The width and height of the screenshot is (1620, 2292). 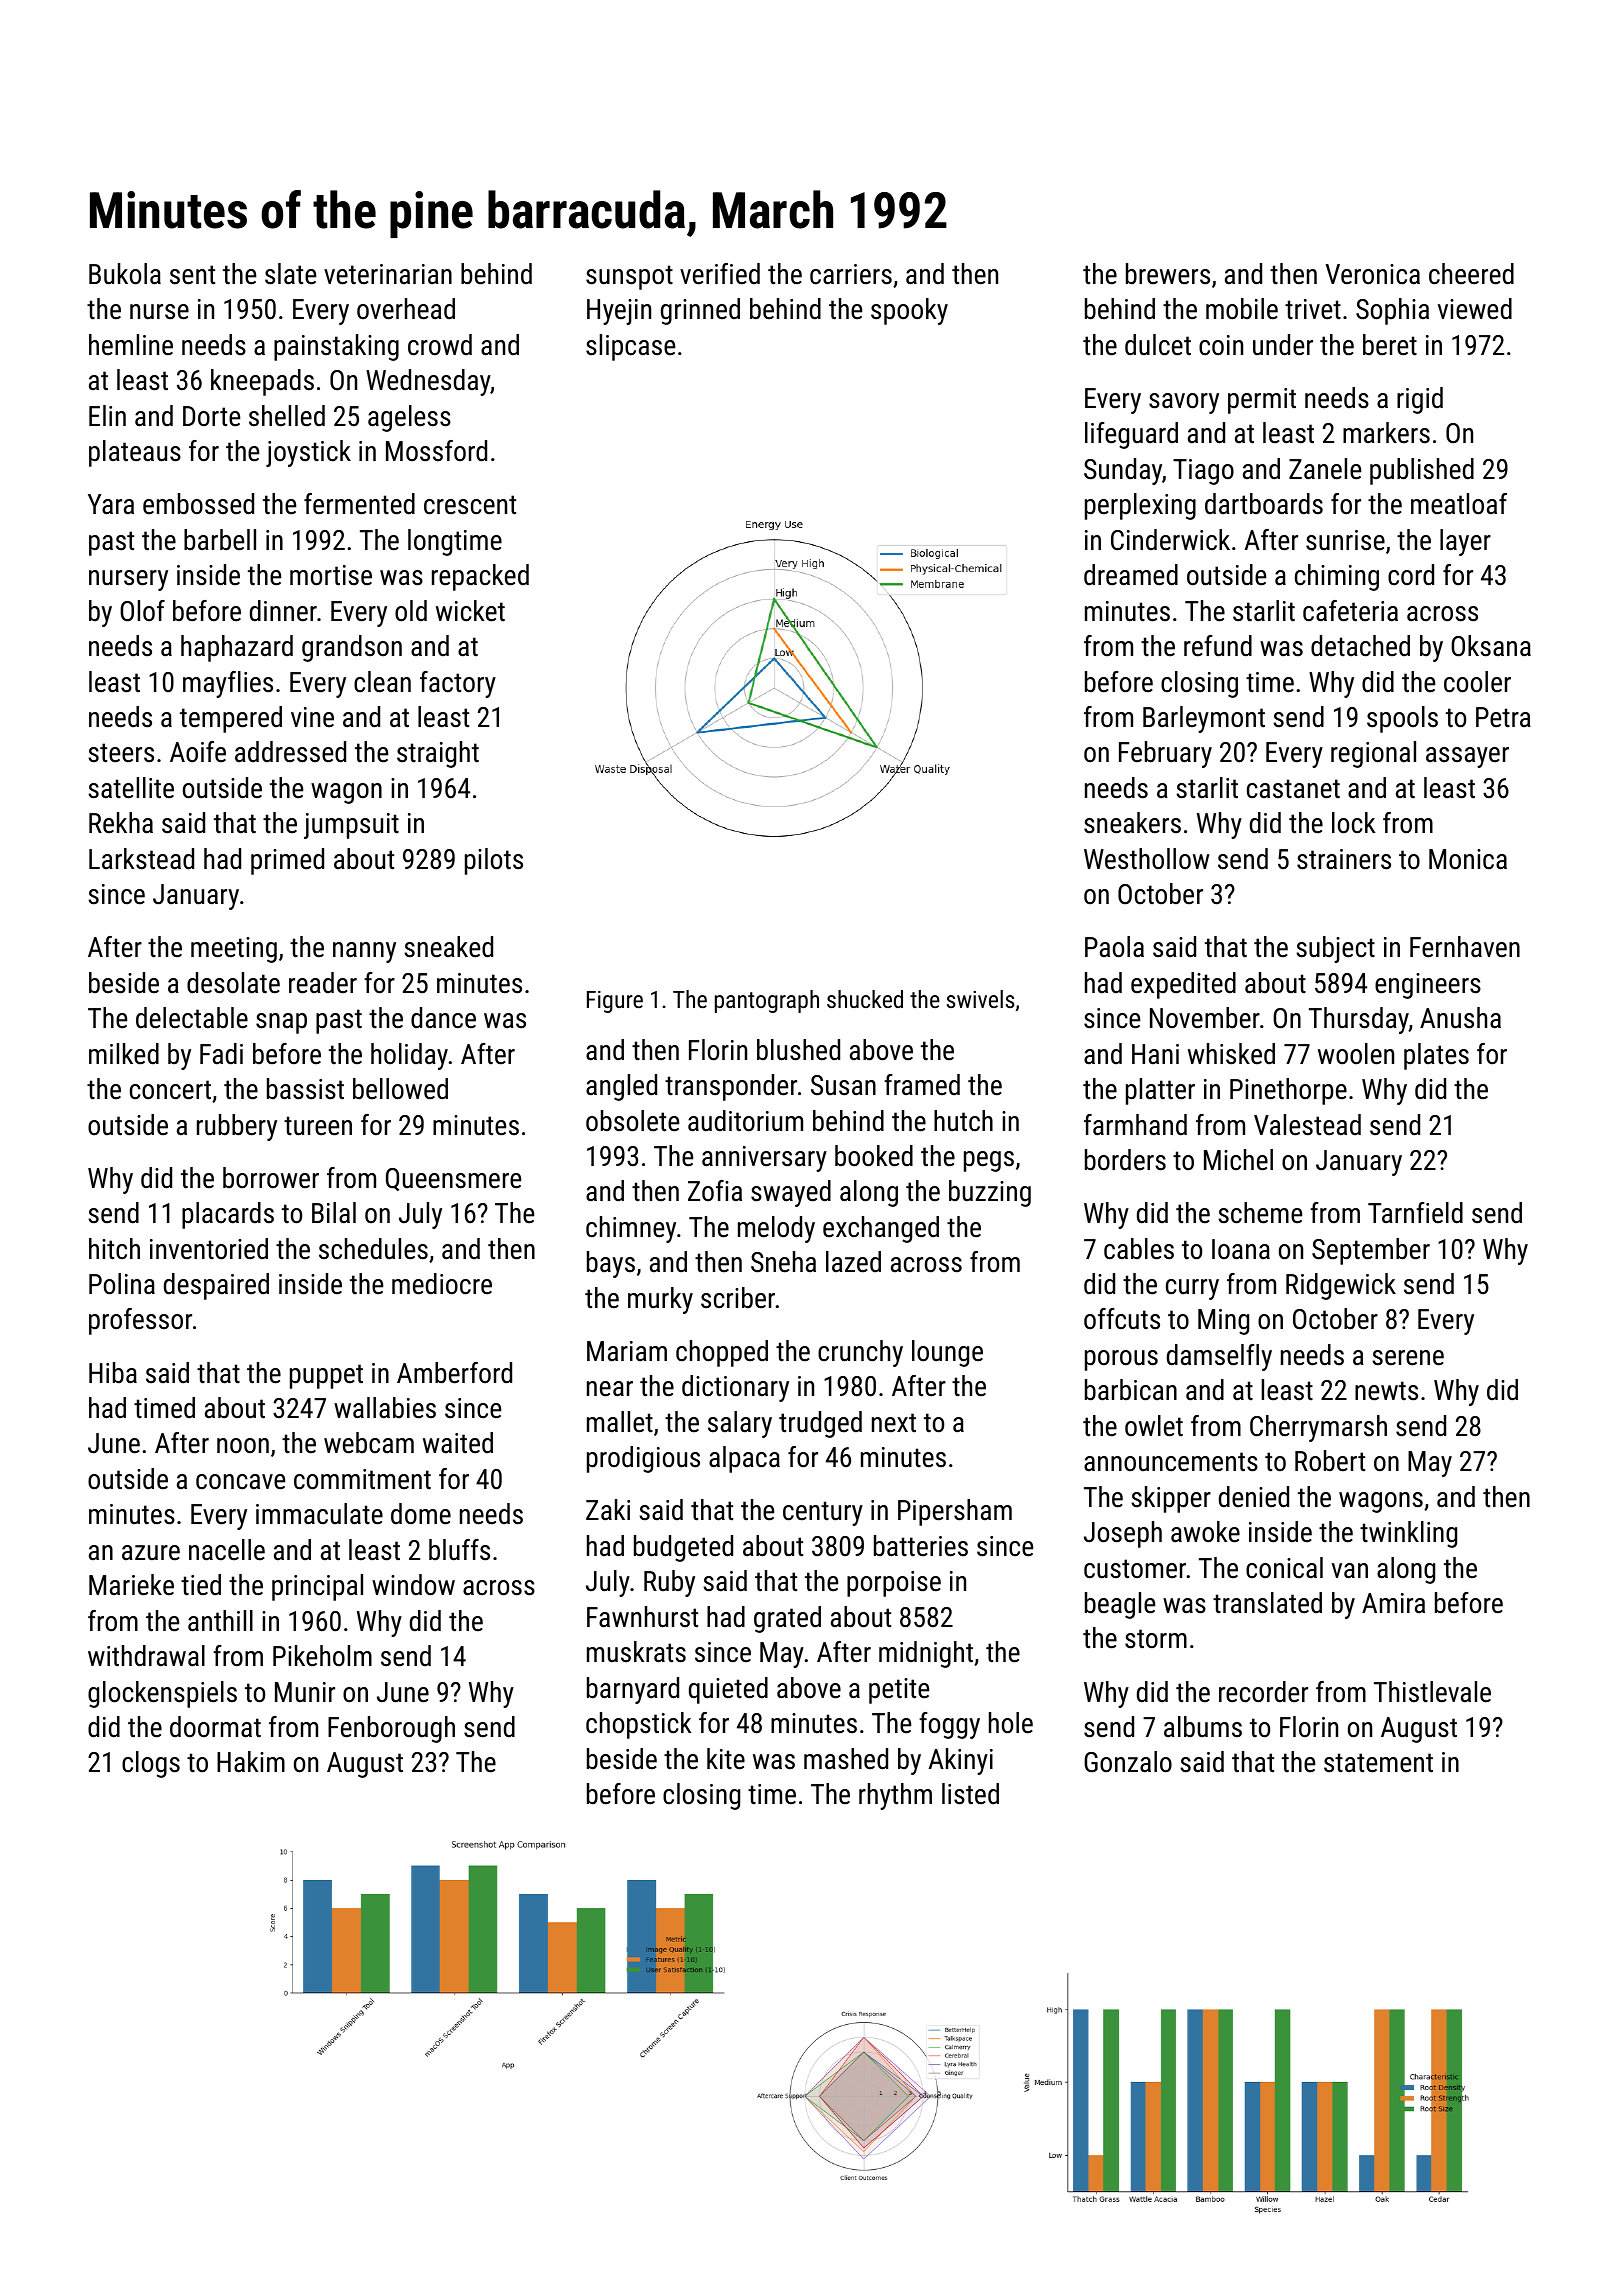 What do you see at coordinates (1318, 1428) in the screenshot?
I see `Cherrymarsh` at bounding box center [1318, 1428].
